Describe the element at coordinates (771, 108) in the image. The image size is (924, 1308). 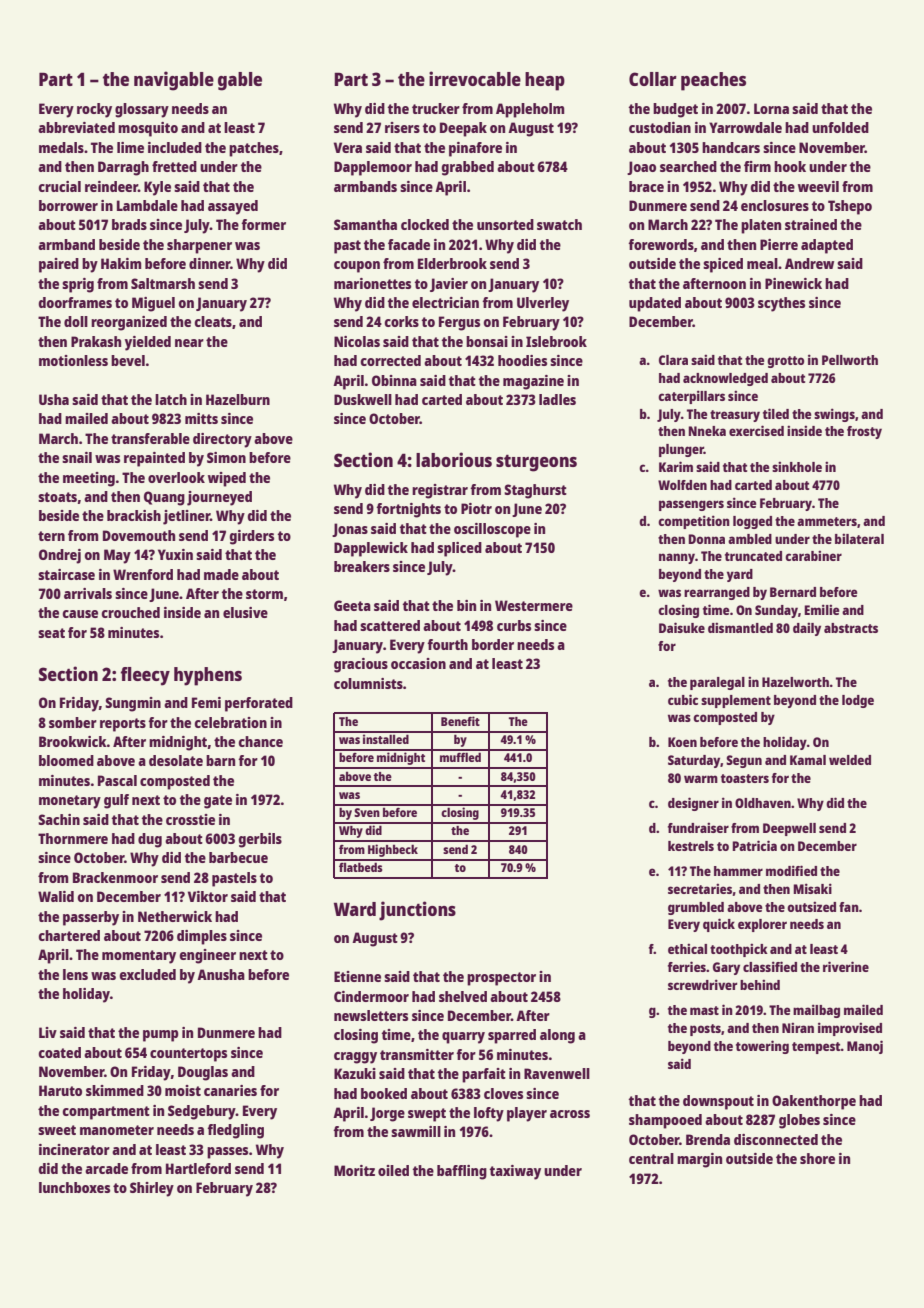
I see `Lorna` at that location.
